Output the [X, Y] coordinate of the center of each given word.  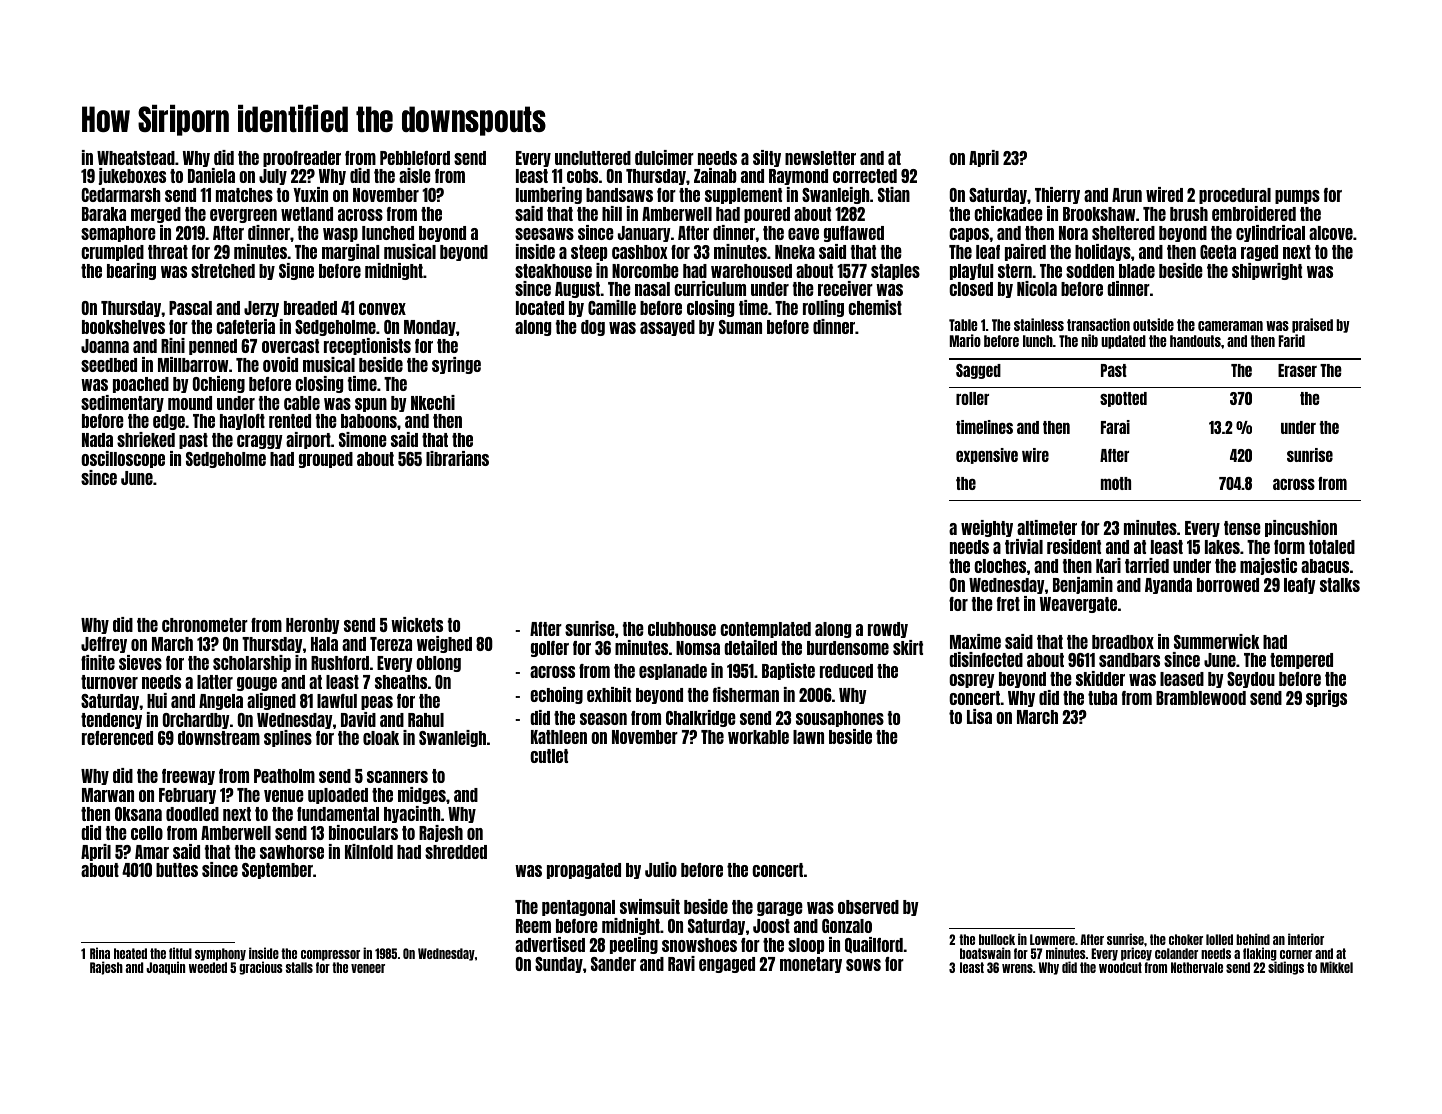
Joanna [105, 346]
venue [284, 796]
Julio [661, 869]
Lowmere [1052, 939]
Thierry [1057, 195]
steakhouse [553, 271]
